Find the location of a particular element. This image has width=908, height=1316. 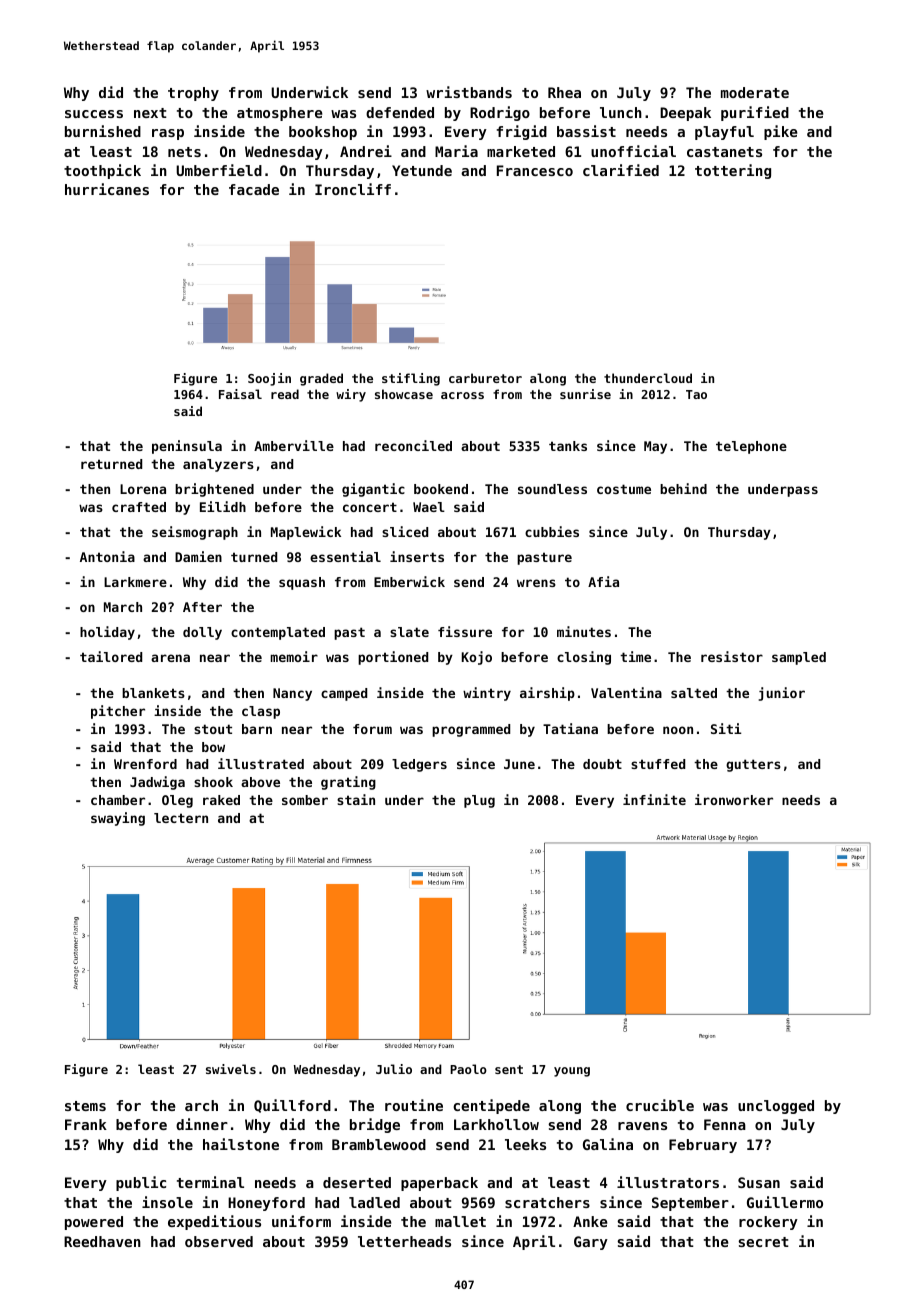

facade is located at coordinates (254, 189).
